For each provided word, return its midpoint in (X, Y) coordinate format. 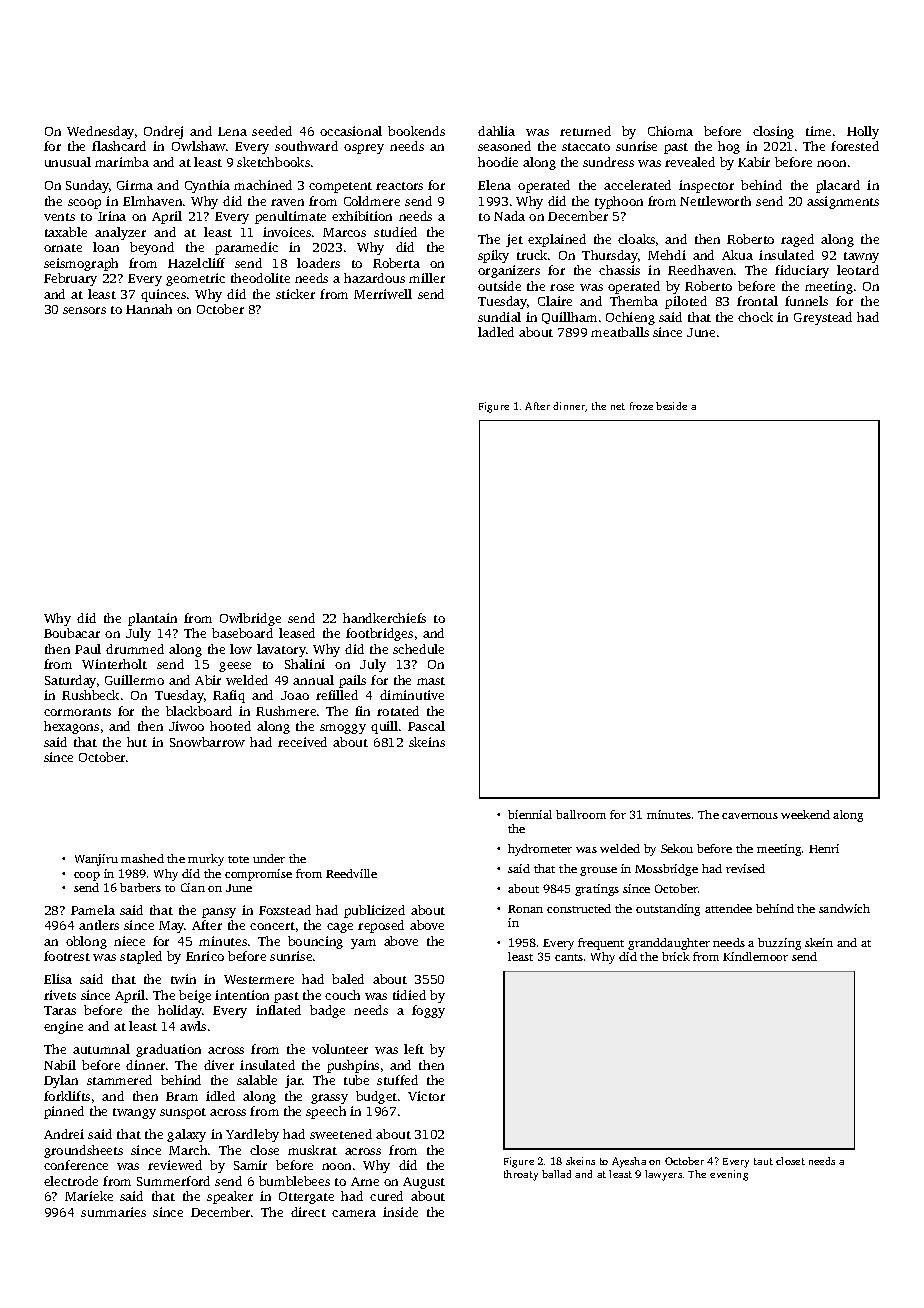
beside (671, 406)
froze (641, 406)
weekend (805, 814)
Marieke (89, 1196)
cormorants (77, 712)
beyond (152, 248)
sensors (84, 310)
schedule (418, 649)
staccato (586, 147)
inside (400, 1212)
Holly (863, 132)
